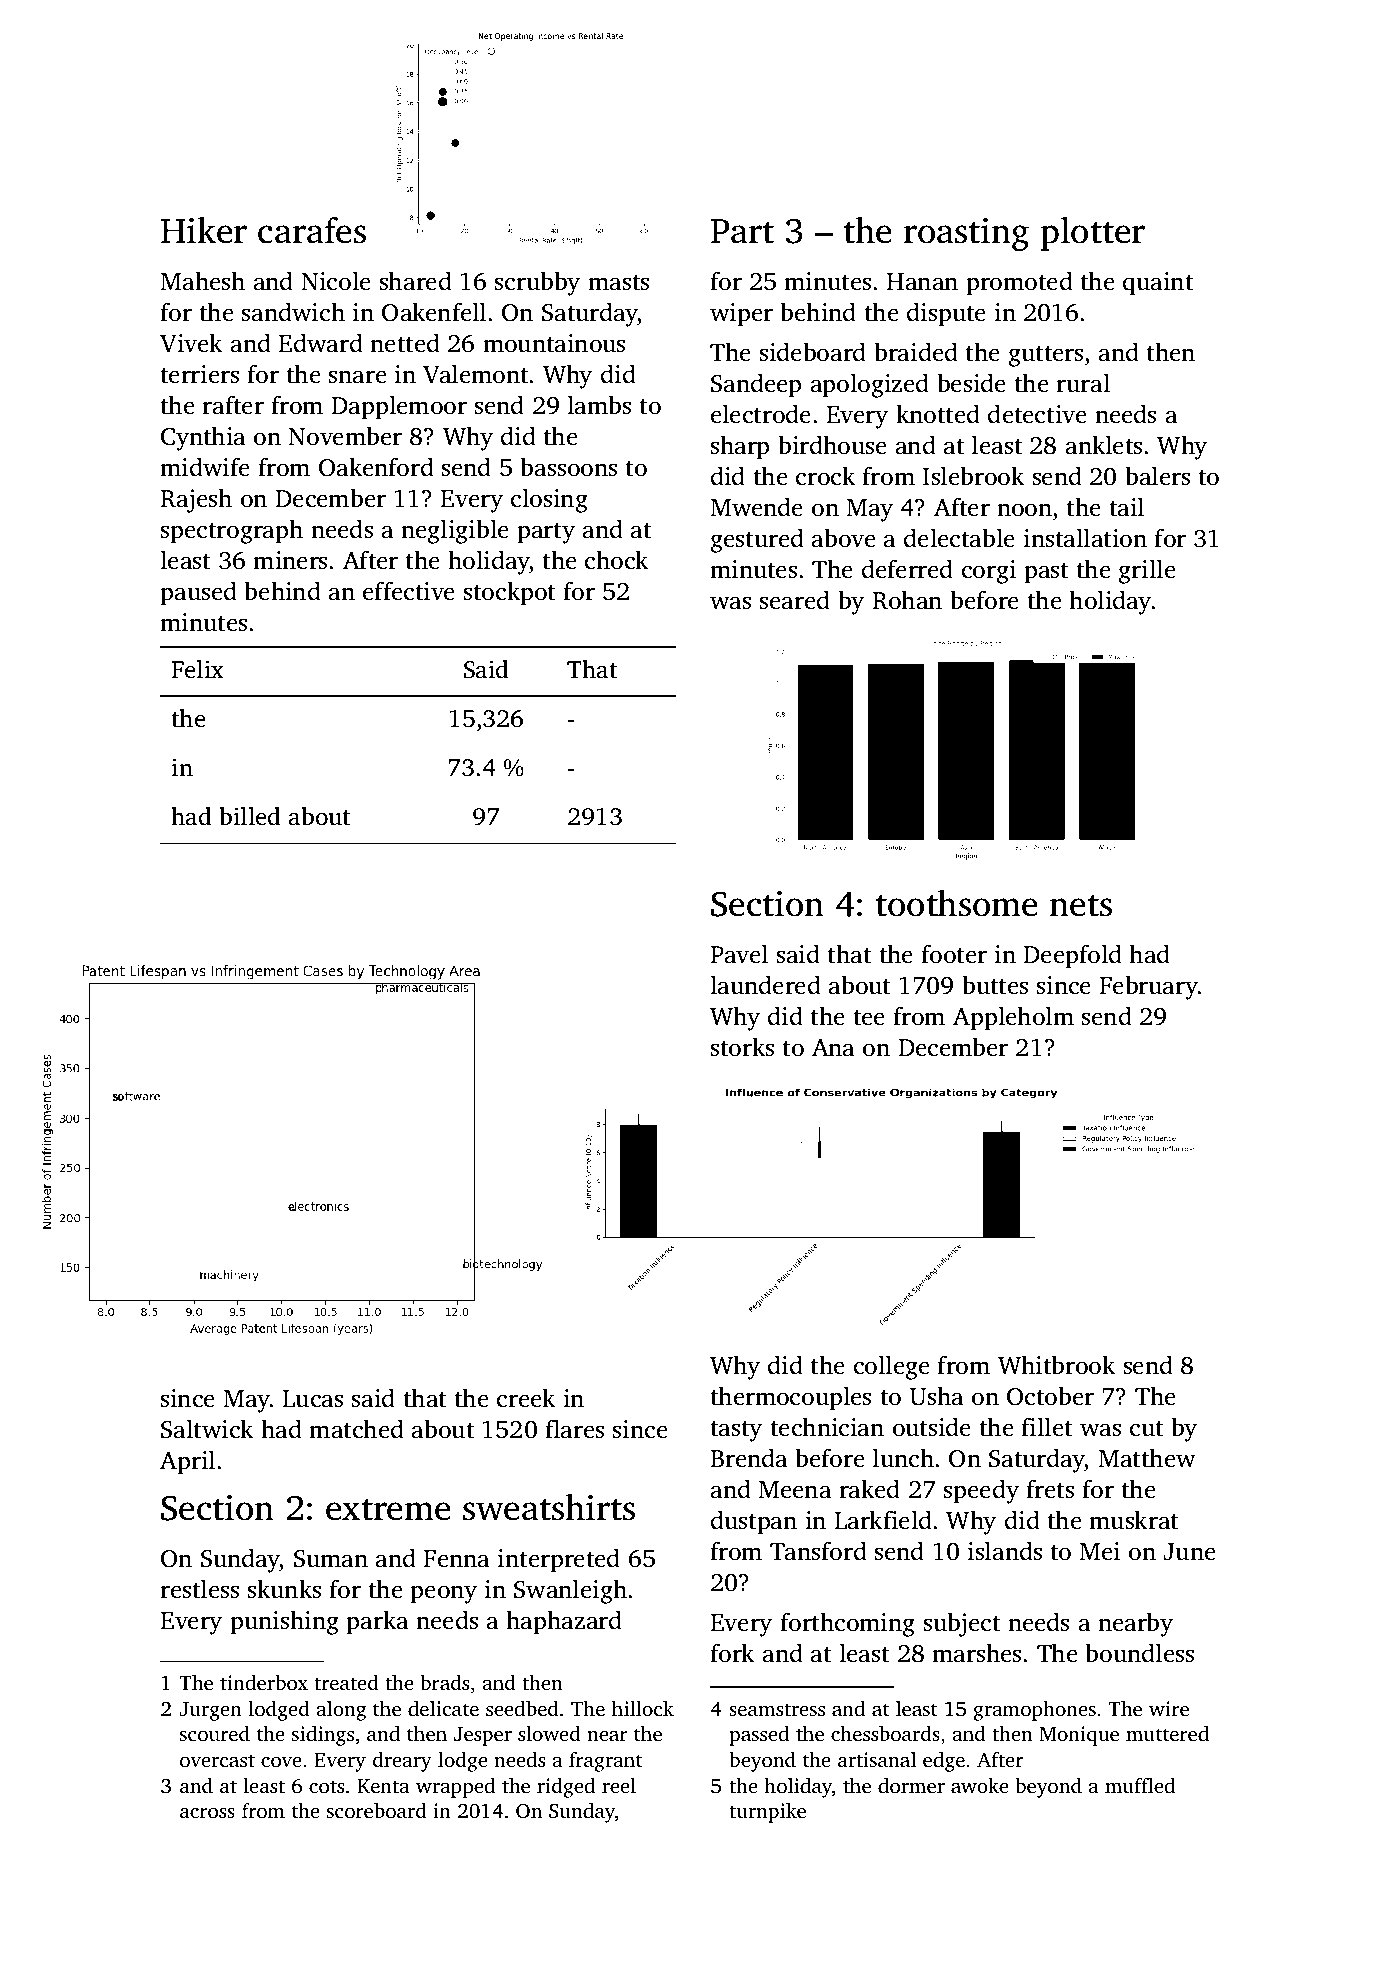  Describe the element at coordinates (200, 374) in the page. I see `terriers` at that location.
